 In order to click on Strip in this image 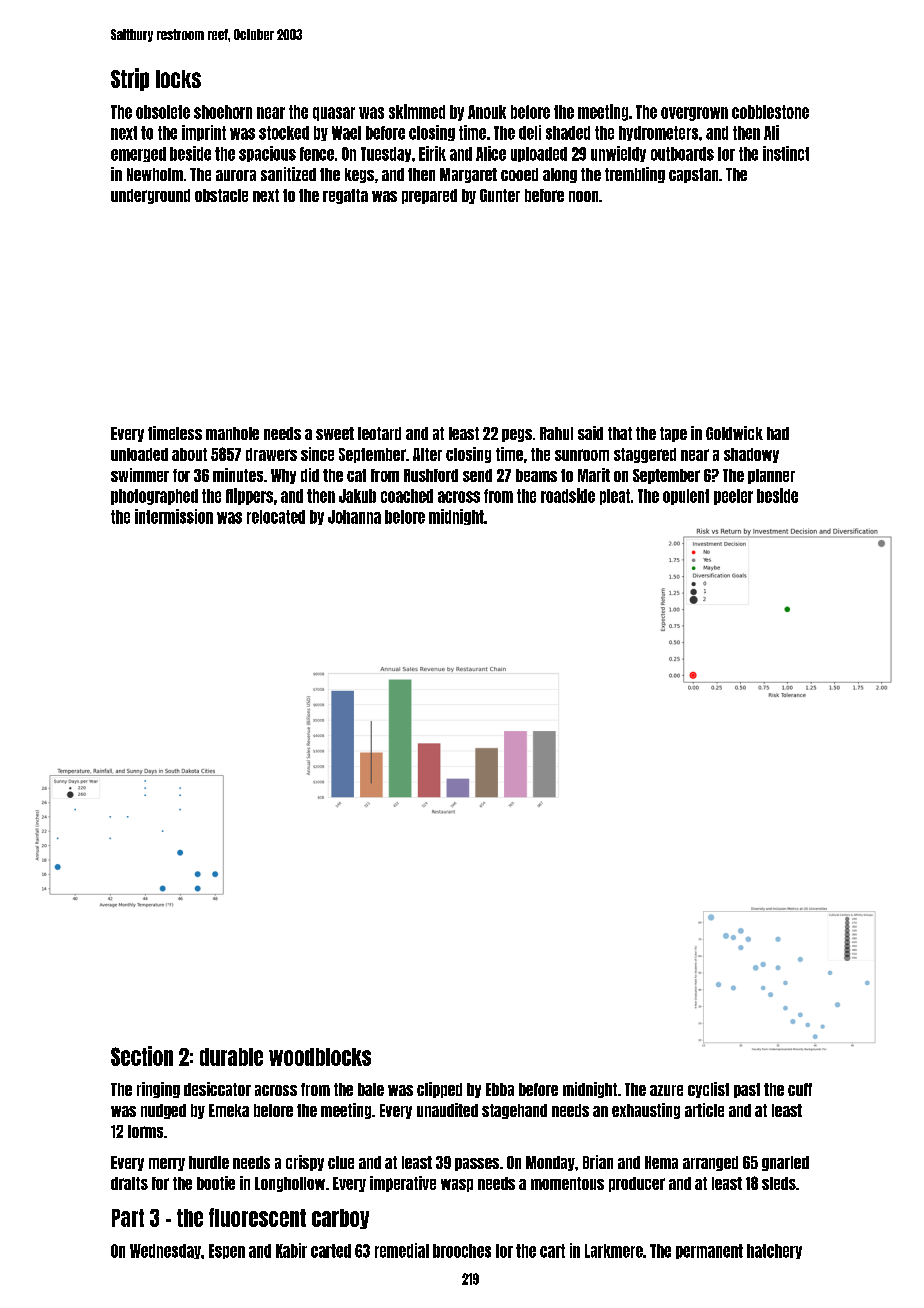, I will do `click(130, 79)`.
